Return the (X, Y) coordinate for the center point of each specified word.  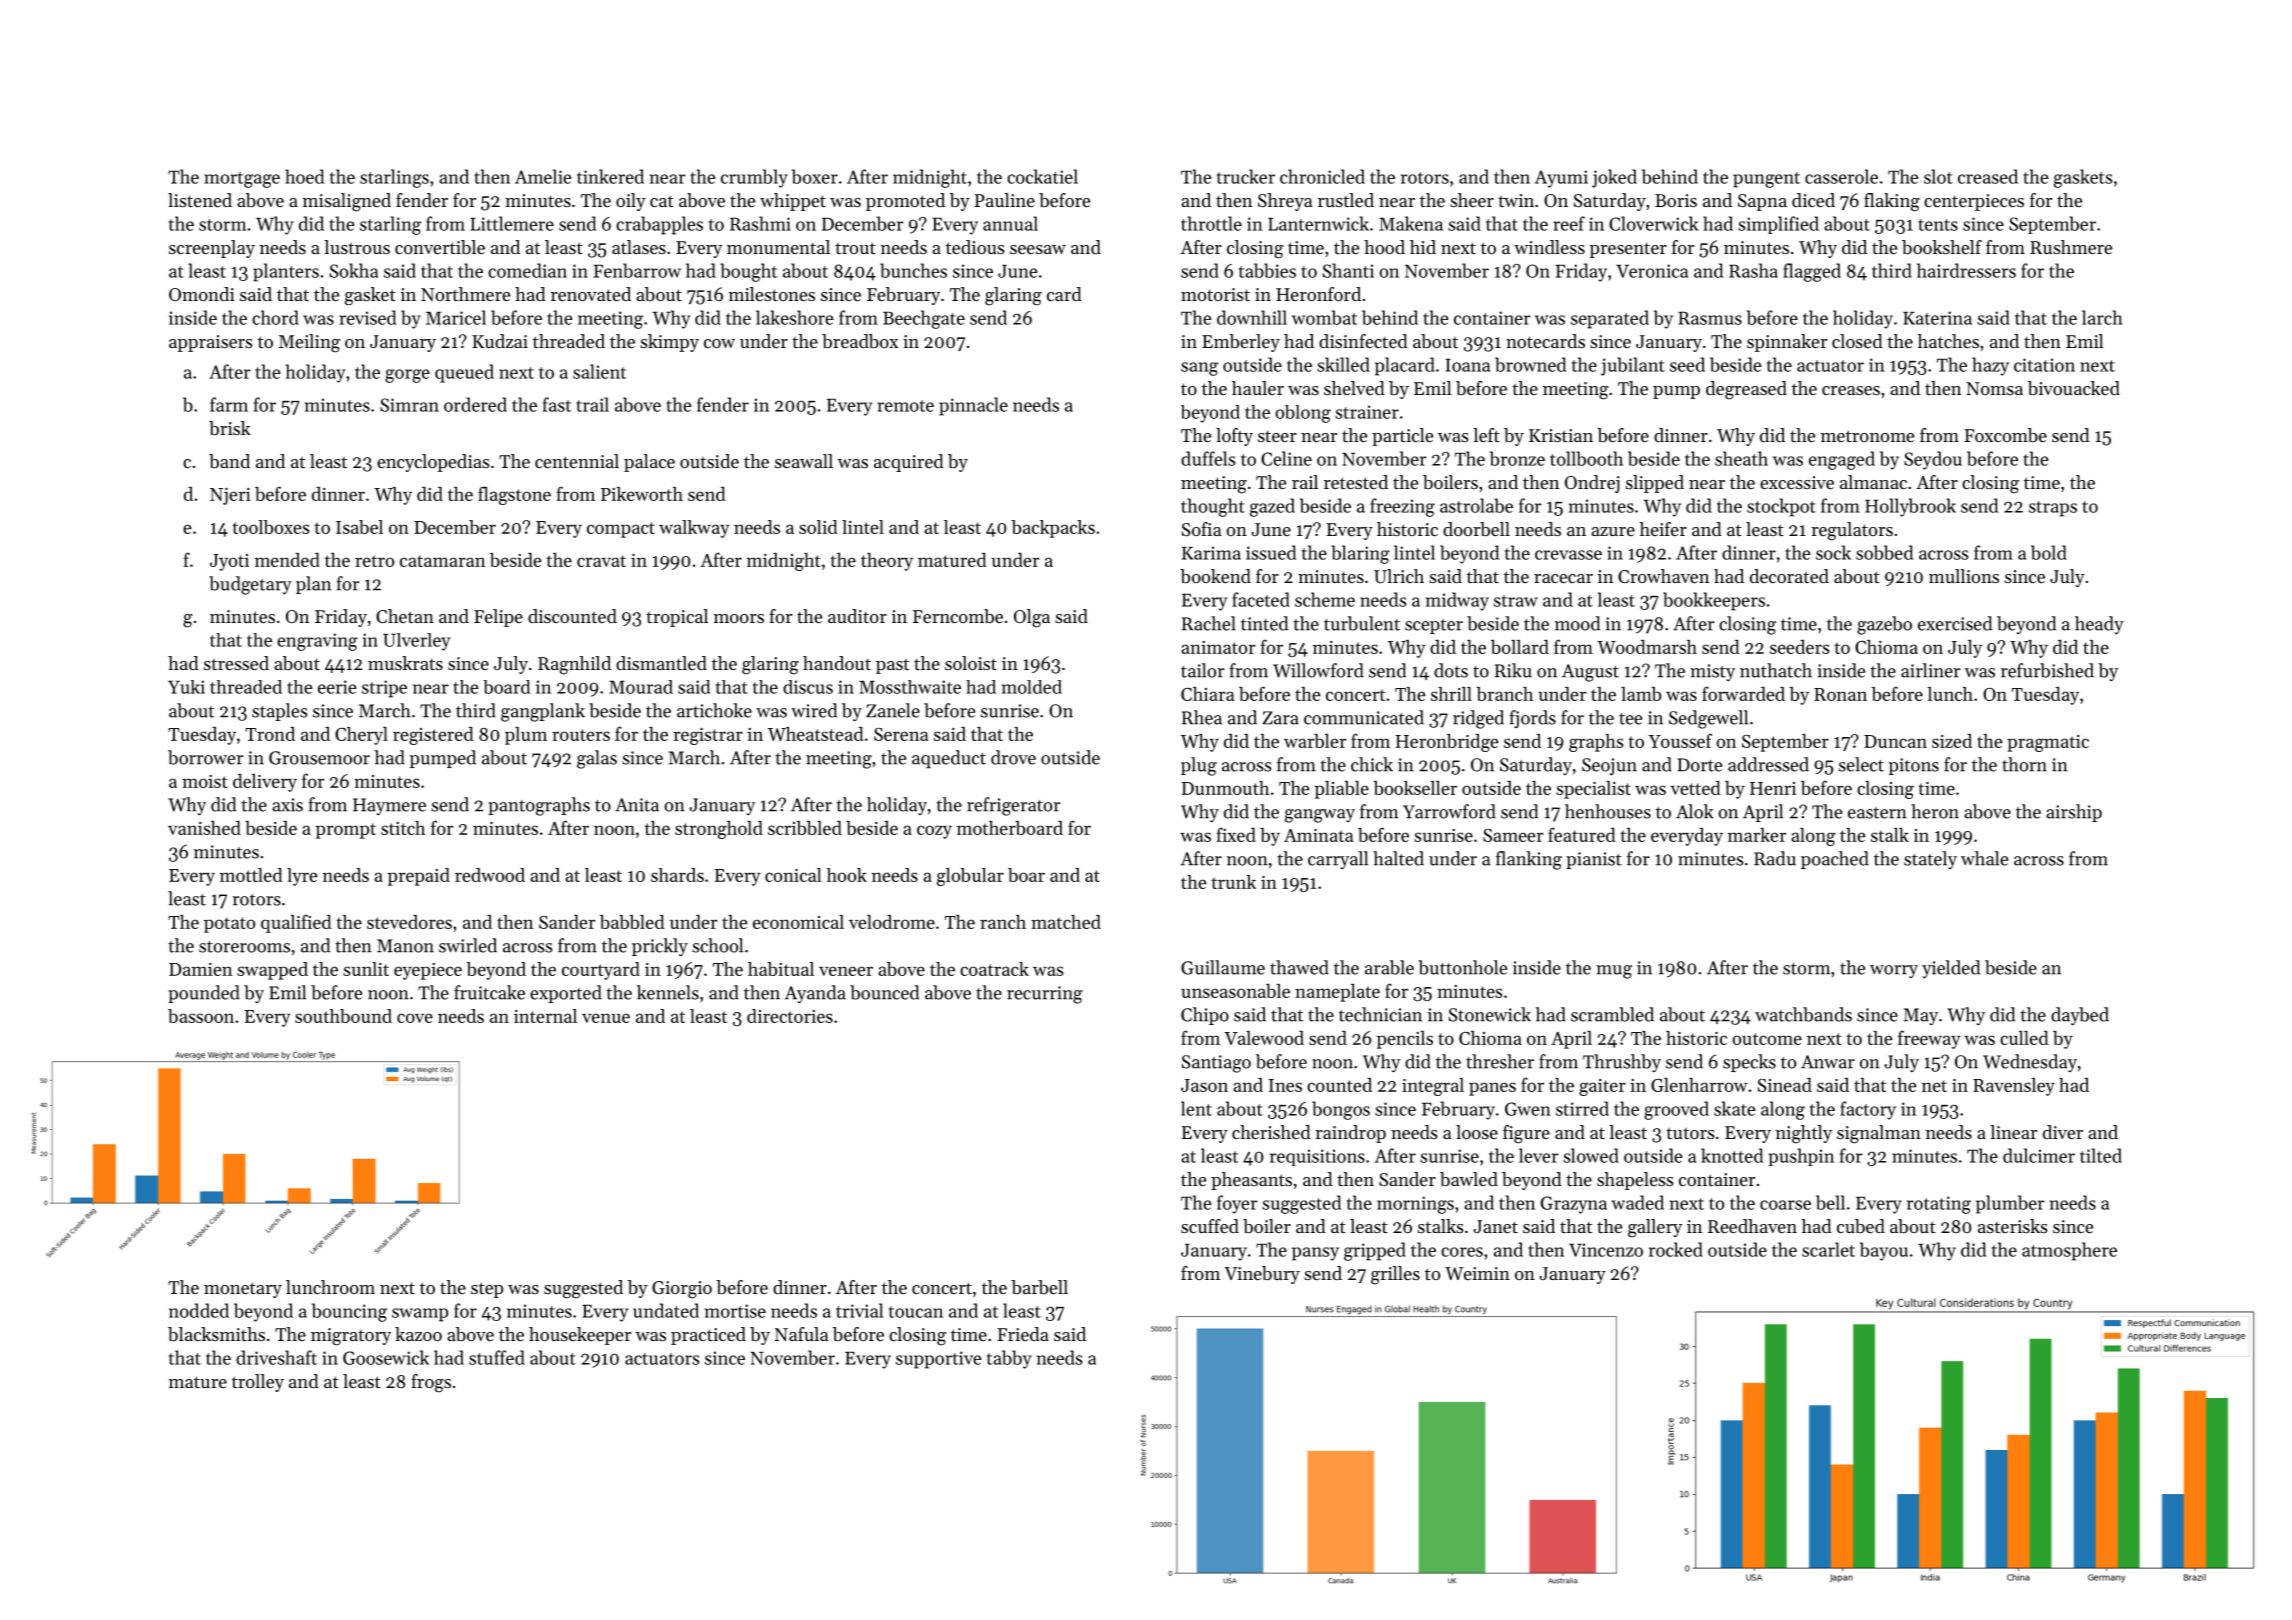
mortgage (242, 180)
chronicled (1322, 176)
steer (1277, 436)
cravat (601, 561)
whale (1984, 858)
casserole (1841, 176)
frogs (431, 1383)
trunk (1233, 882)
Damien (200, 969)
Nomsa (1994, 388)
